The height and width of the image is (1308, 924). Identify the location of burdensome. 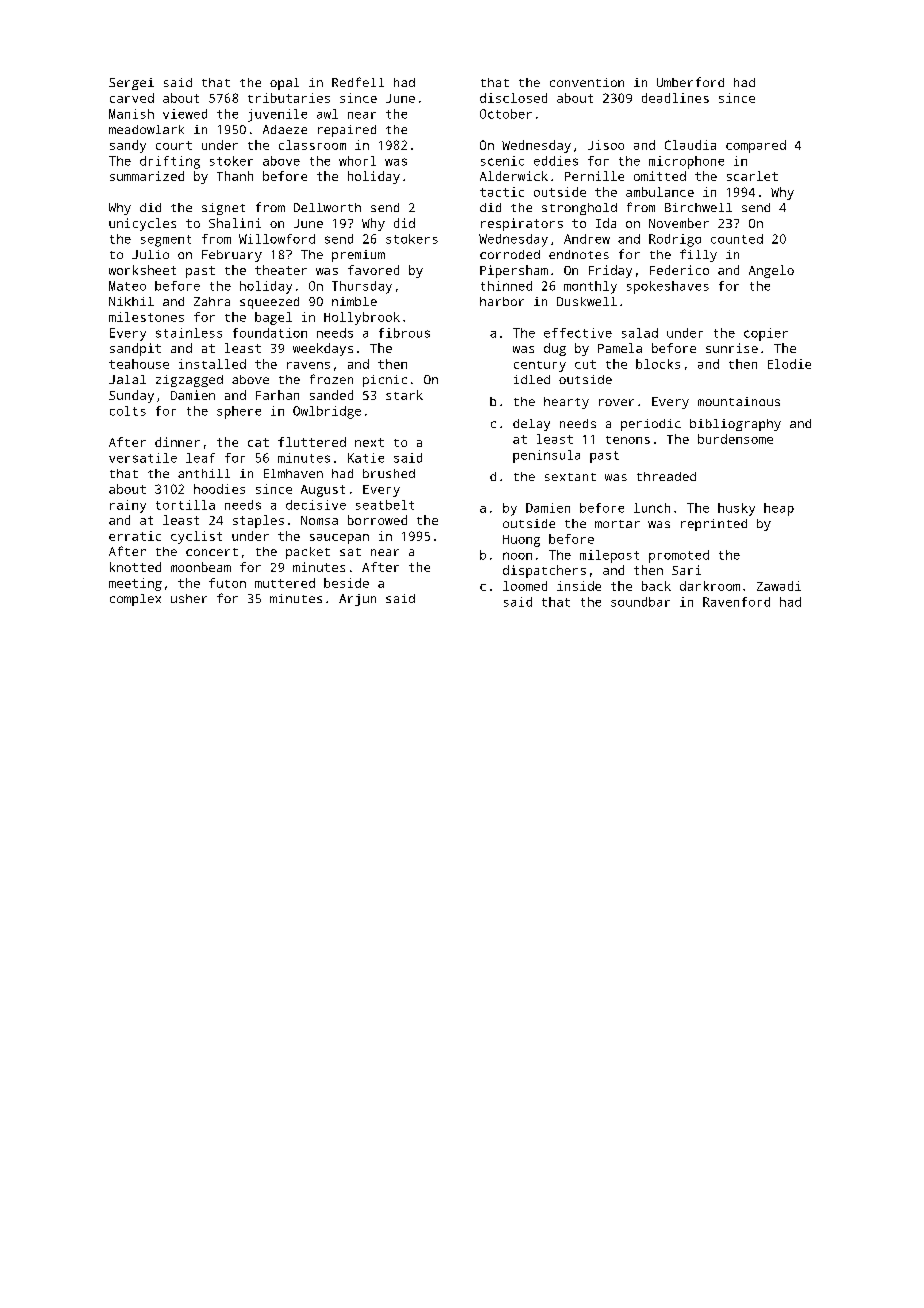
(735, 439).
